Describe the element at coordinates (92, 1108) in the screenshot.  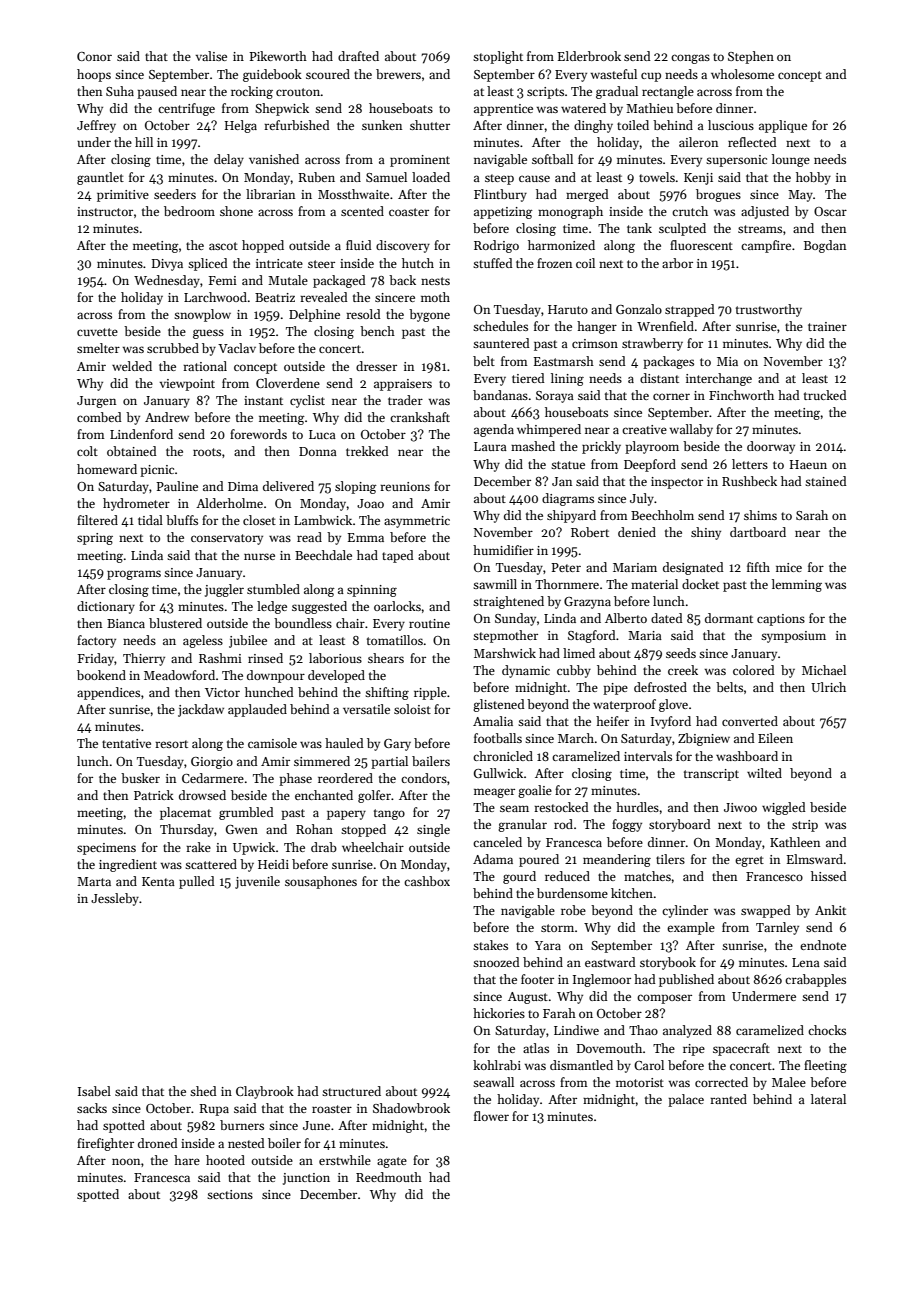
I see `sacks` at that location.
